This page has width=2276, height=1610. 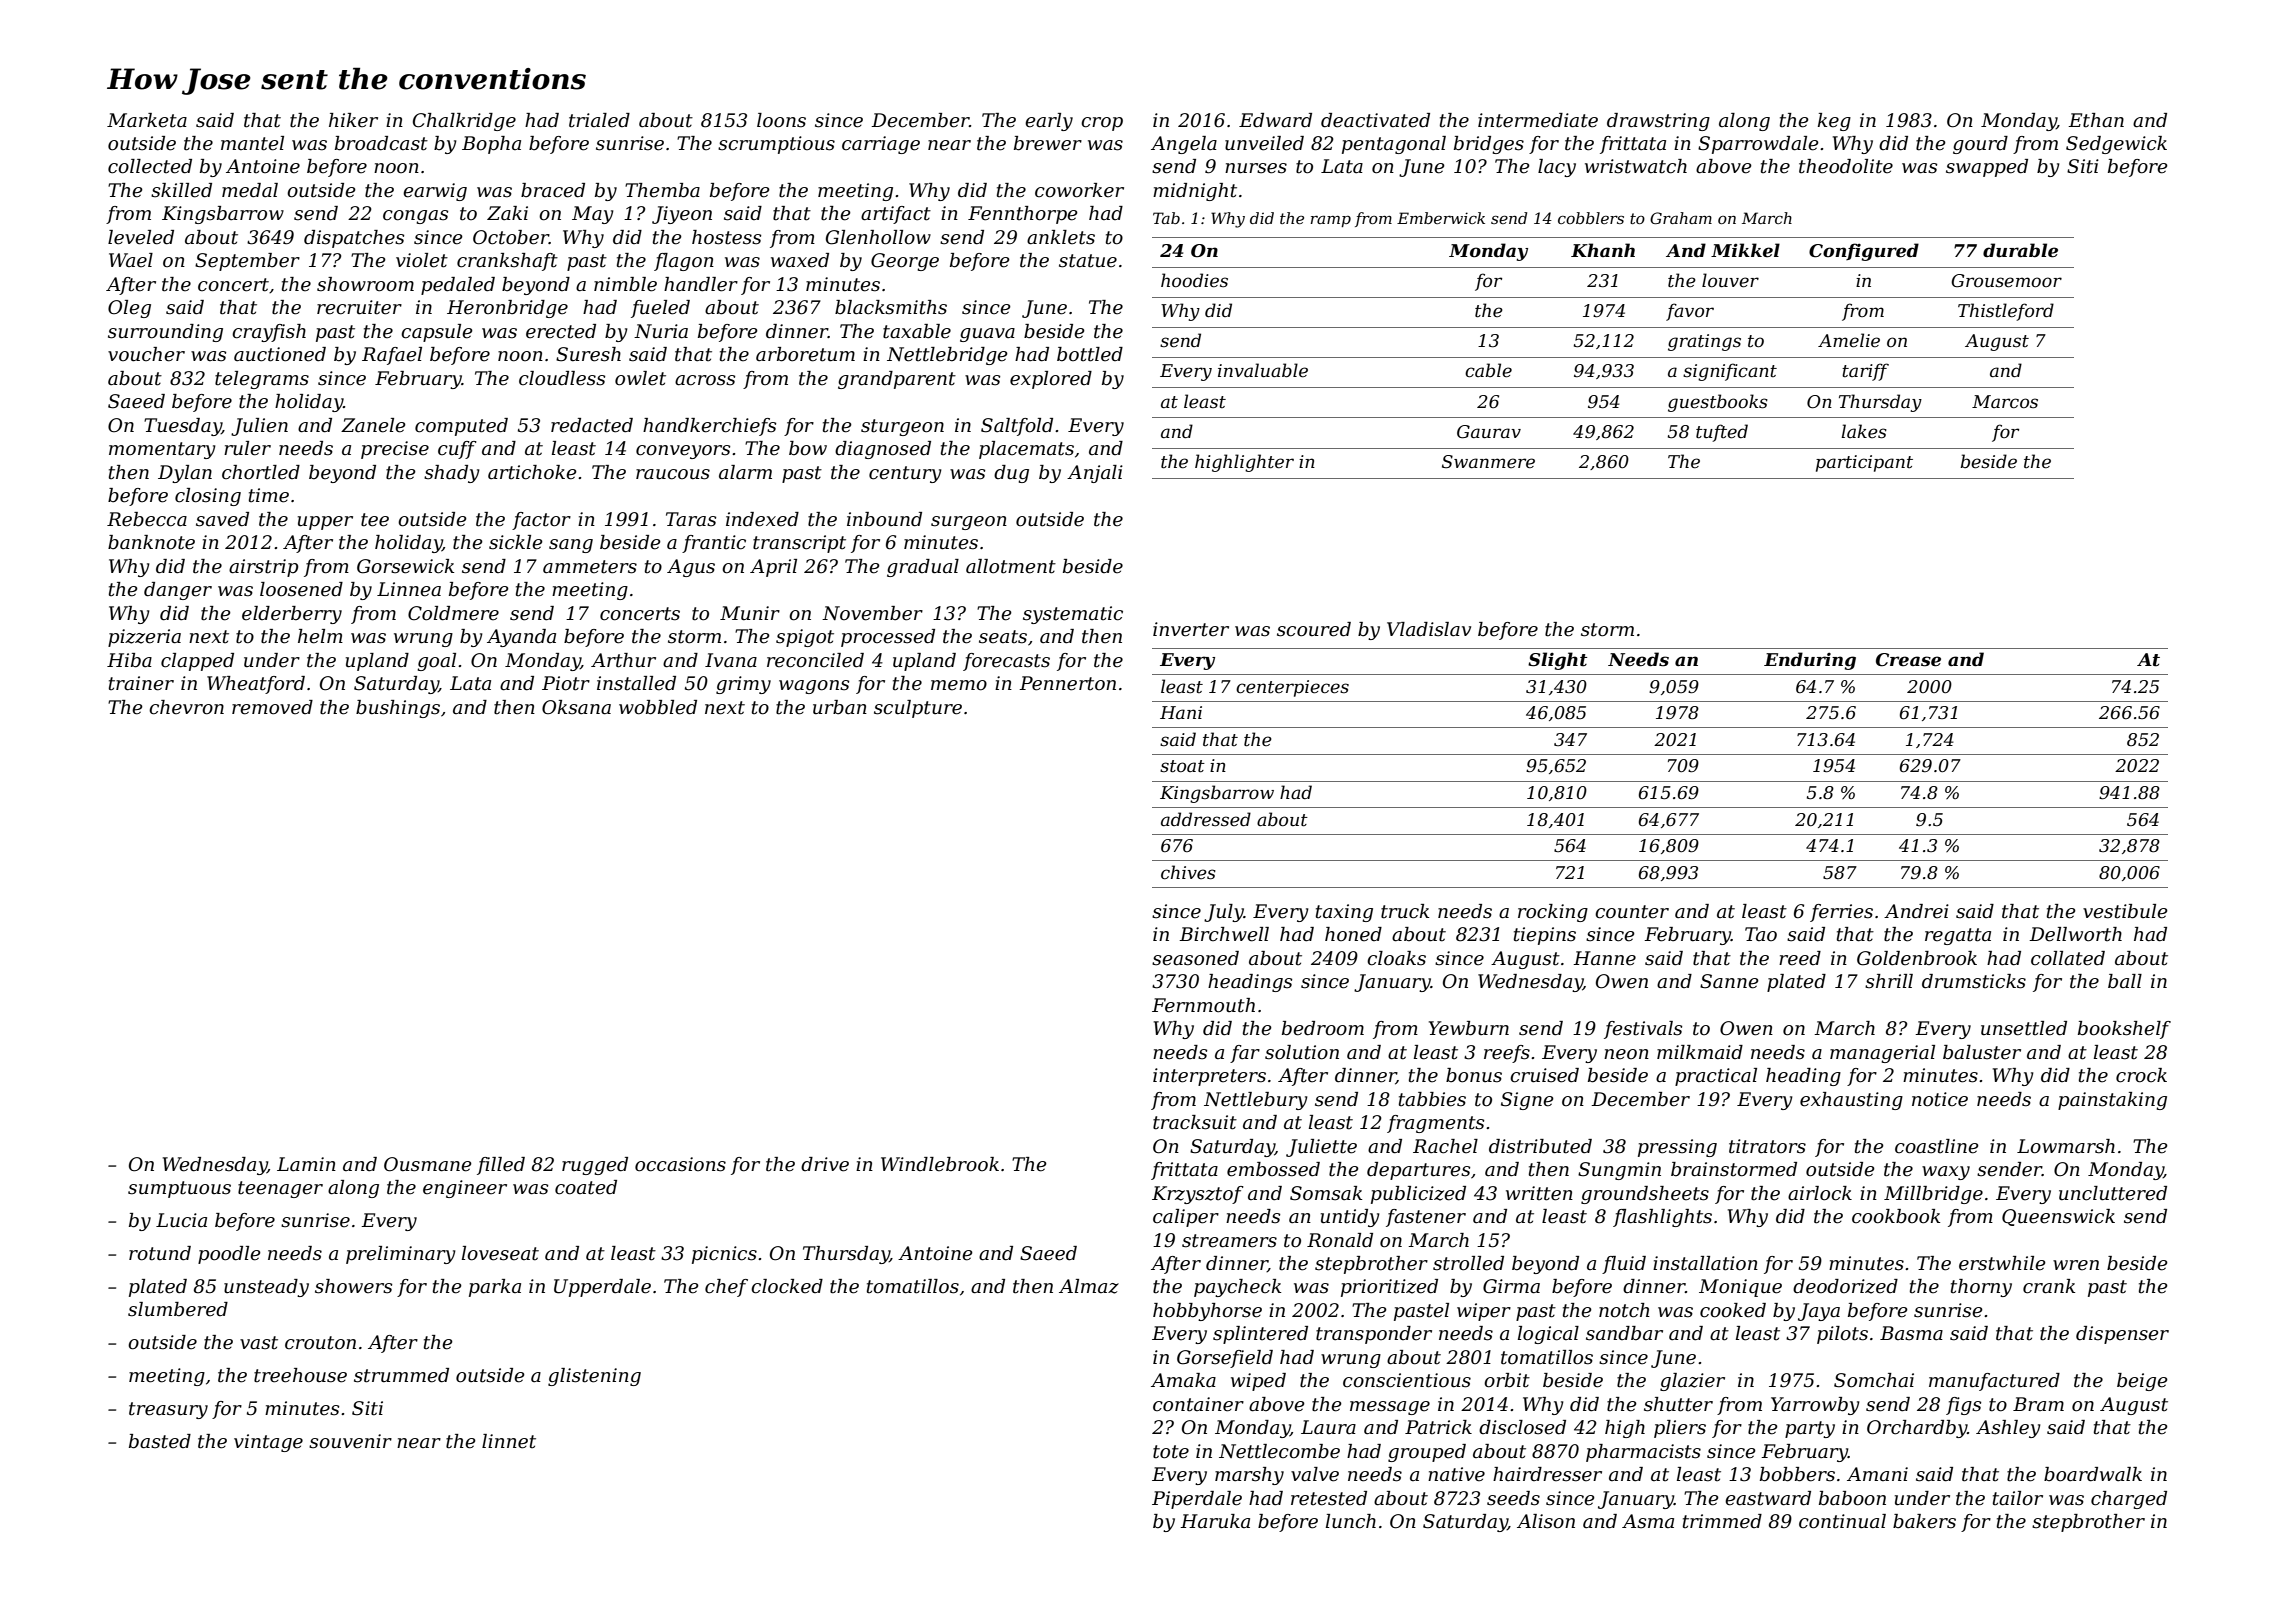 I want to click on skilled, so click(x=181, y=190).
